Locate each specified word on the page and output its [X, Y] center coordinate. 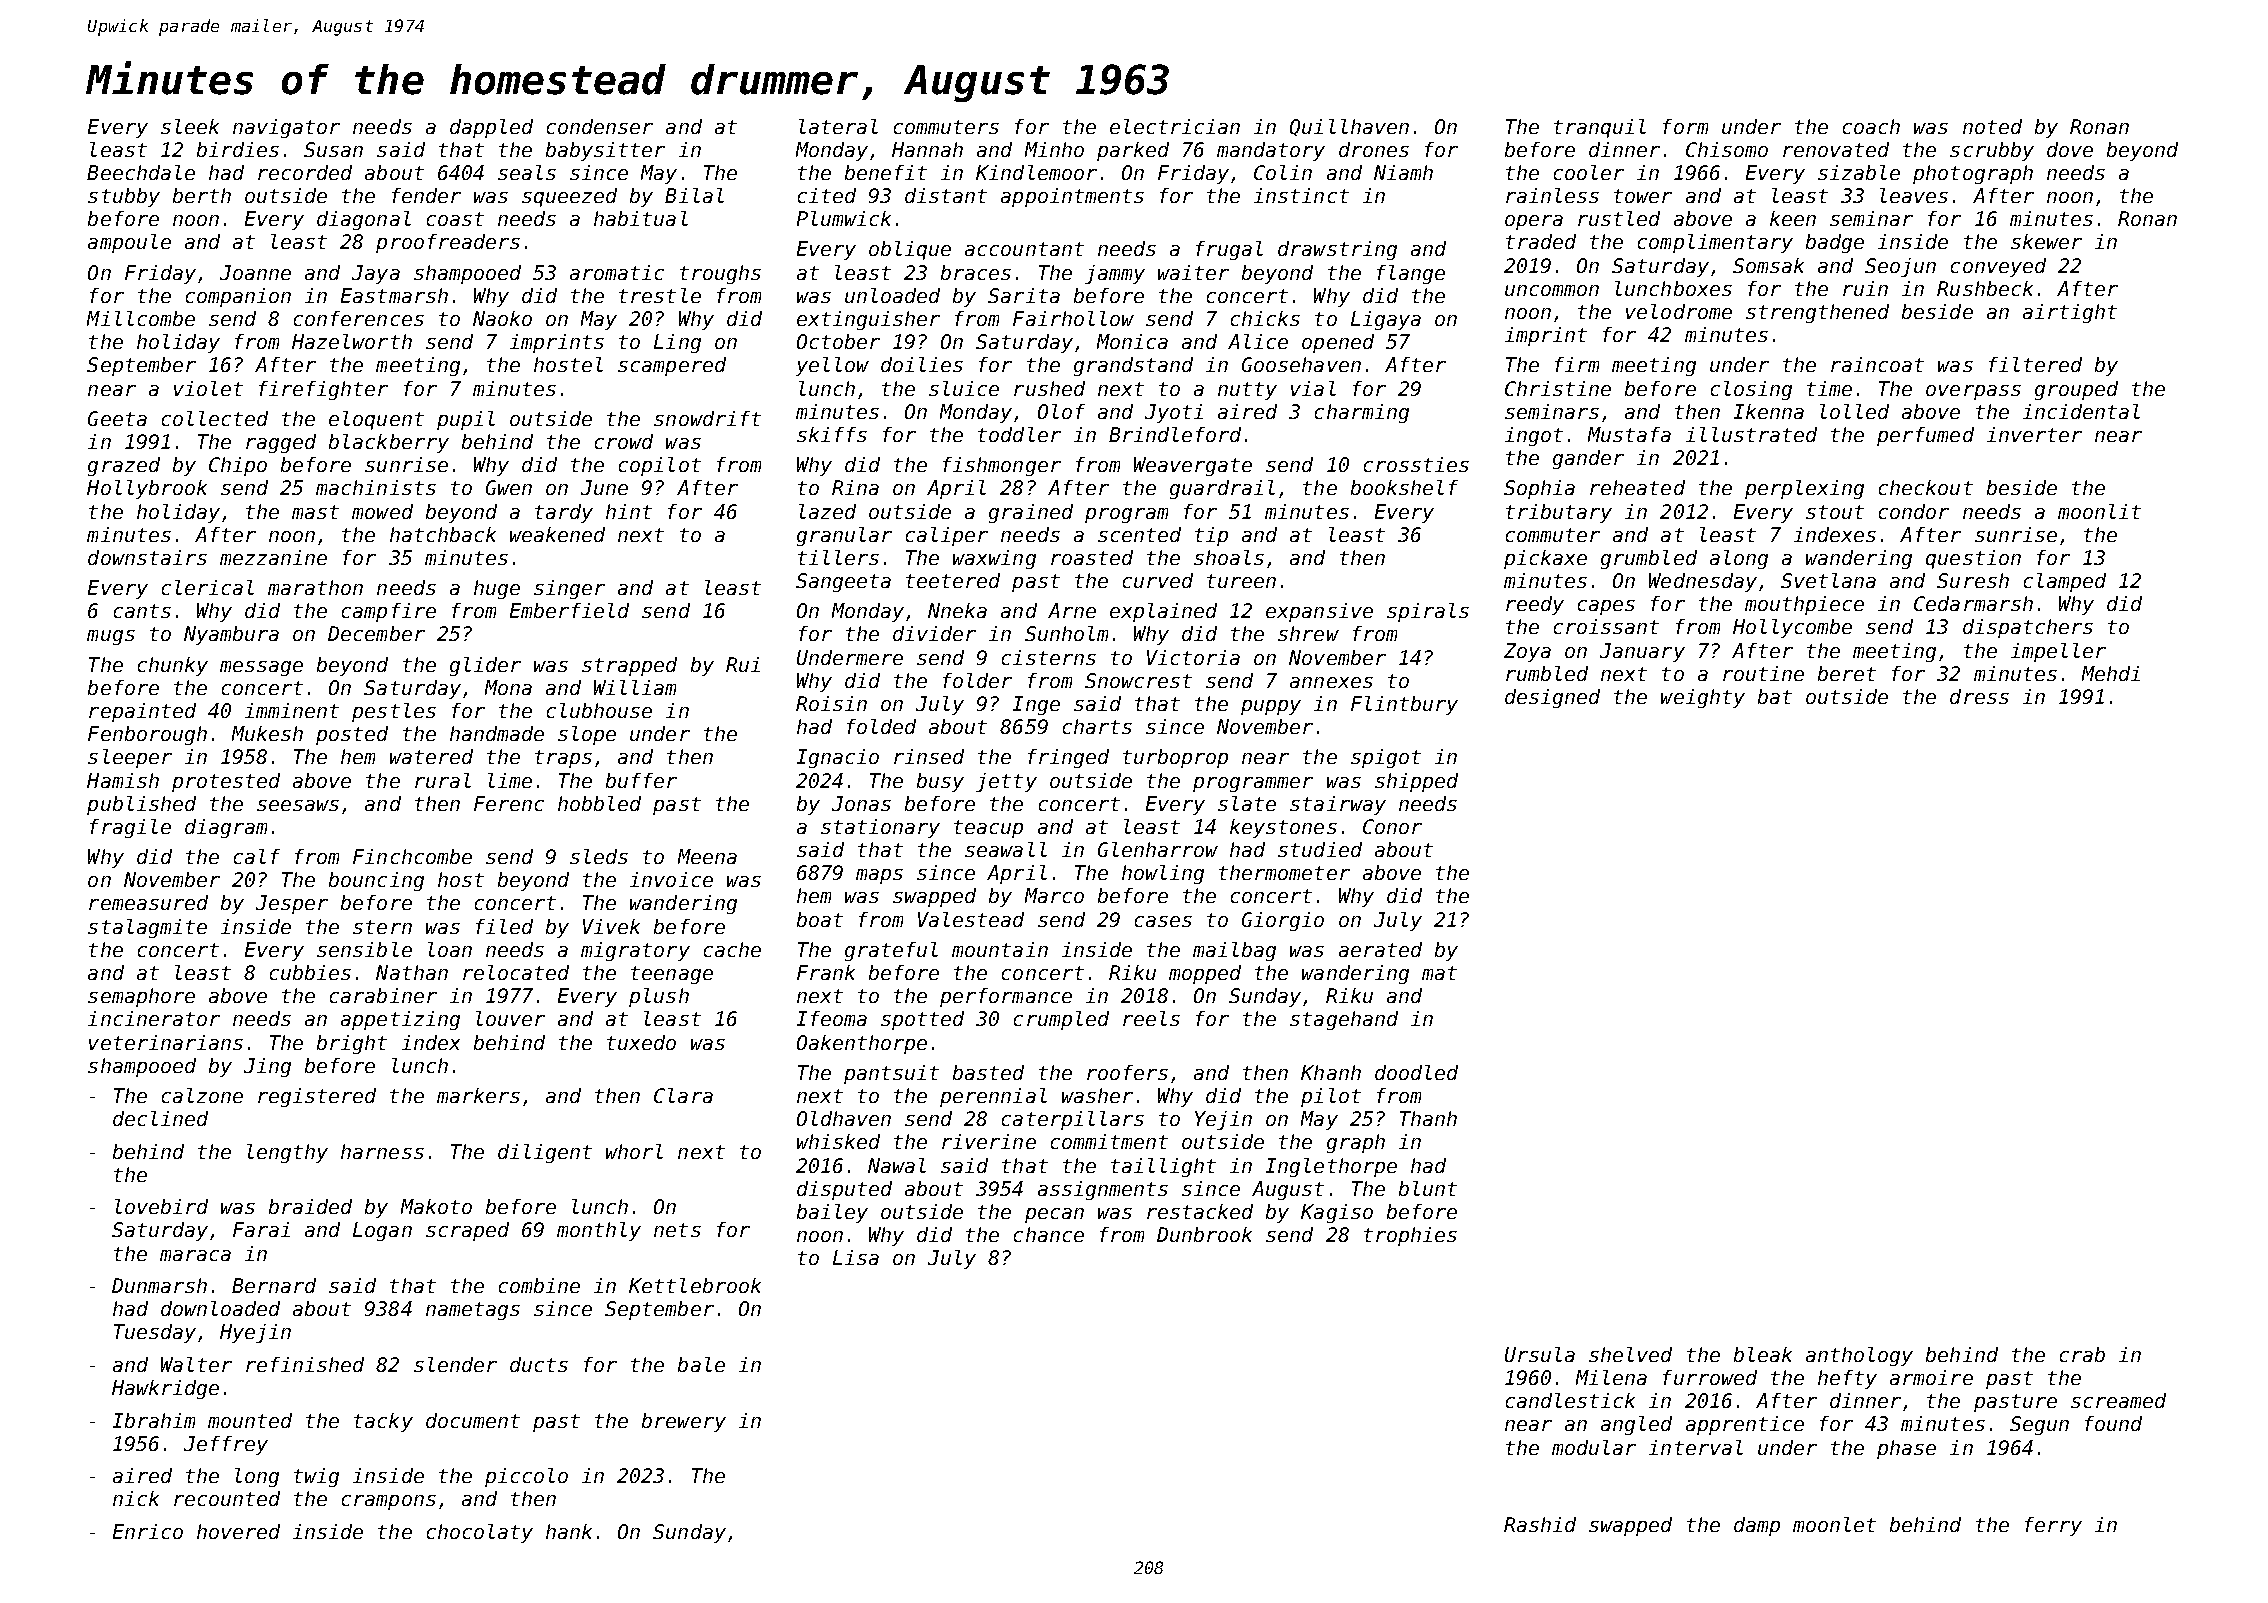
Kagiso [1337, 1213]
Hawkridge [165, 1389]
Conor [1392, 826]
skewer [2046, 241]
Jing [267, 1067]
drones [1374, 149]
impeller [2058, 652]
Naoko [502, 318]
